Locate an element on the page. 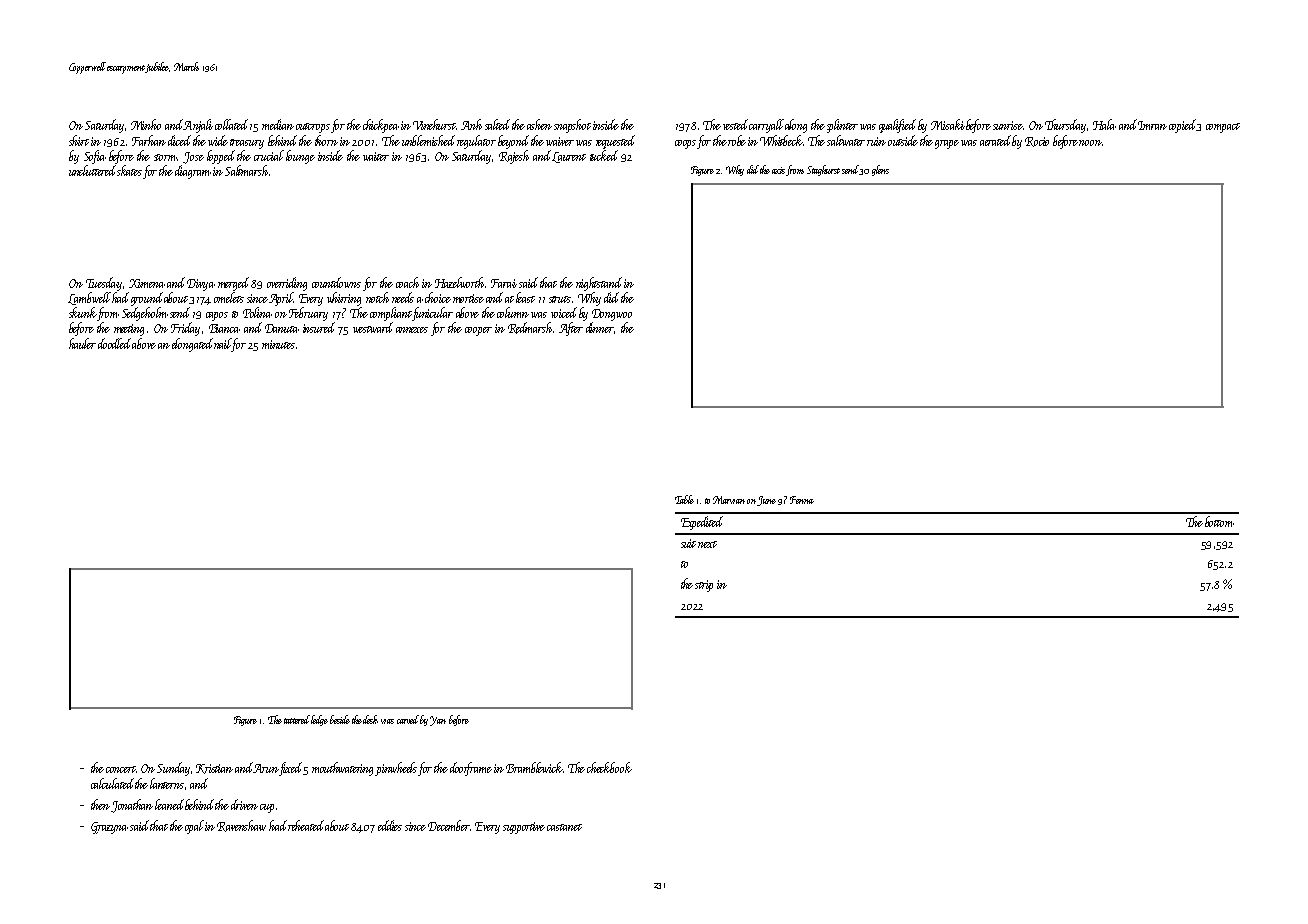 The height and width of the page is (924, 1308). Marwan is located at coordinates (729, 500).
